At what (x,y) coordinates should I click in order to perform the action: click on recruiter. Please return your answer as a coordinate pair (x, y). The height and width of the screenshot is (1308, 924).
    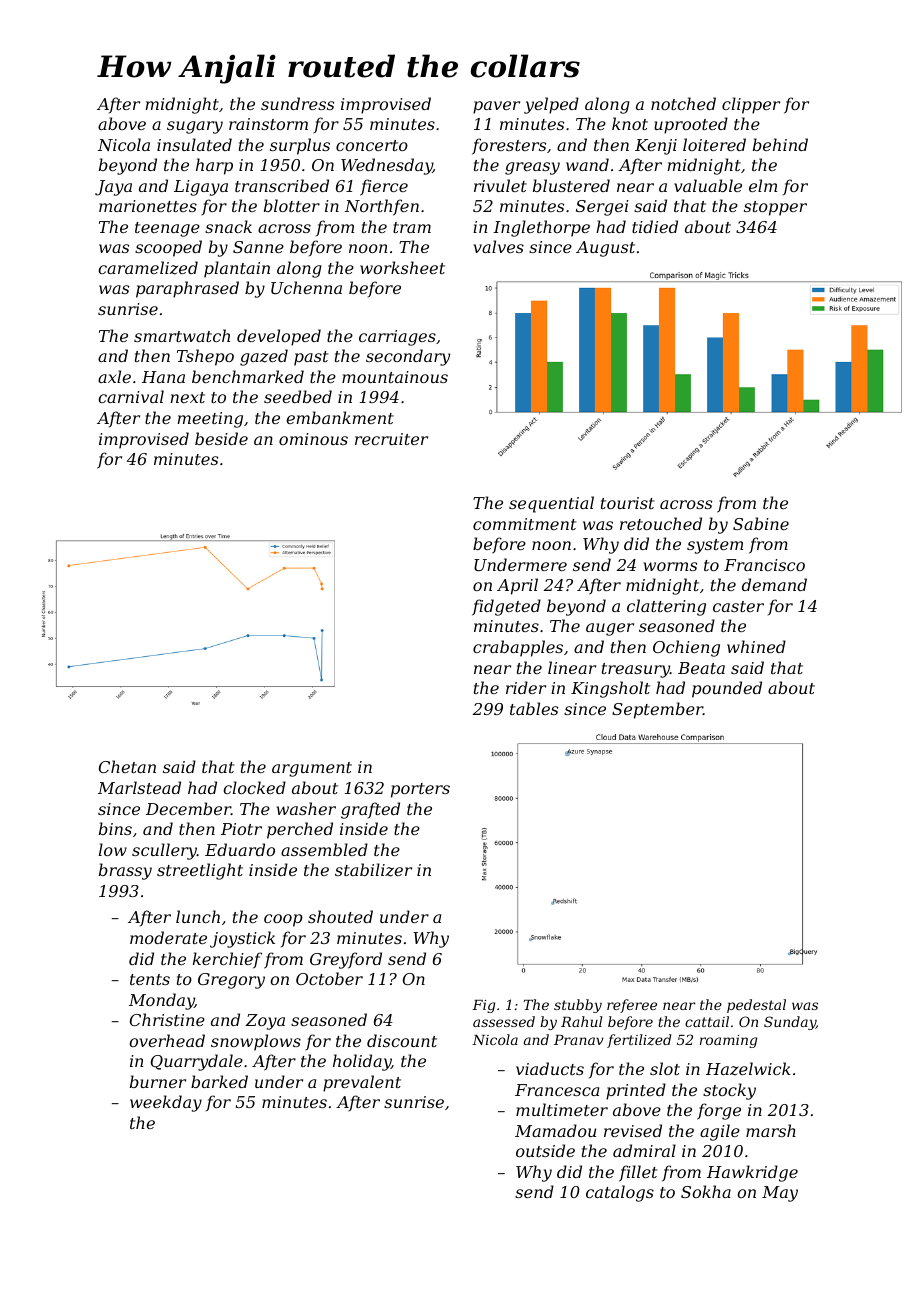
    Looking at the image, I should click on (391, 439).
